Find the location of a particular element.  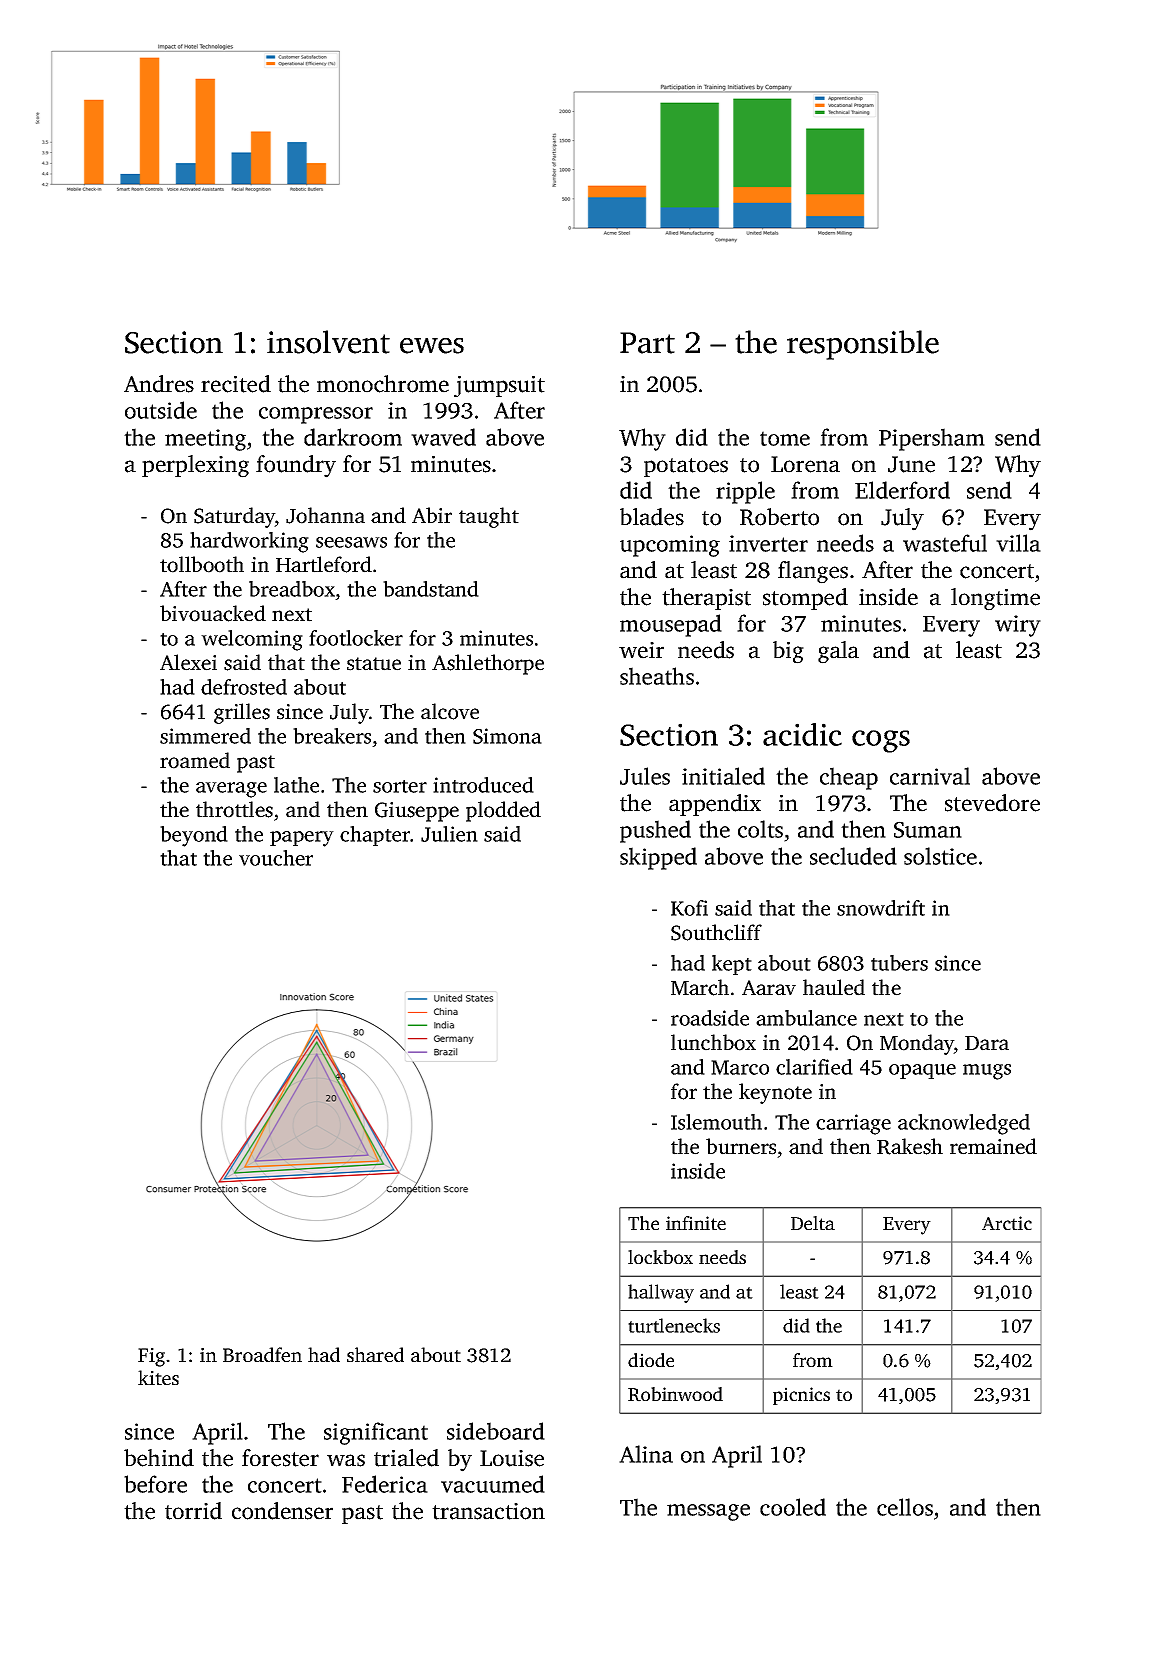

wasteful is located at coordinates (945, 543).
